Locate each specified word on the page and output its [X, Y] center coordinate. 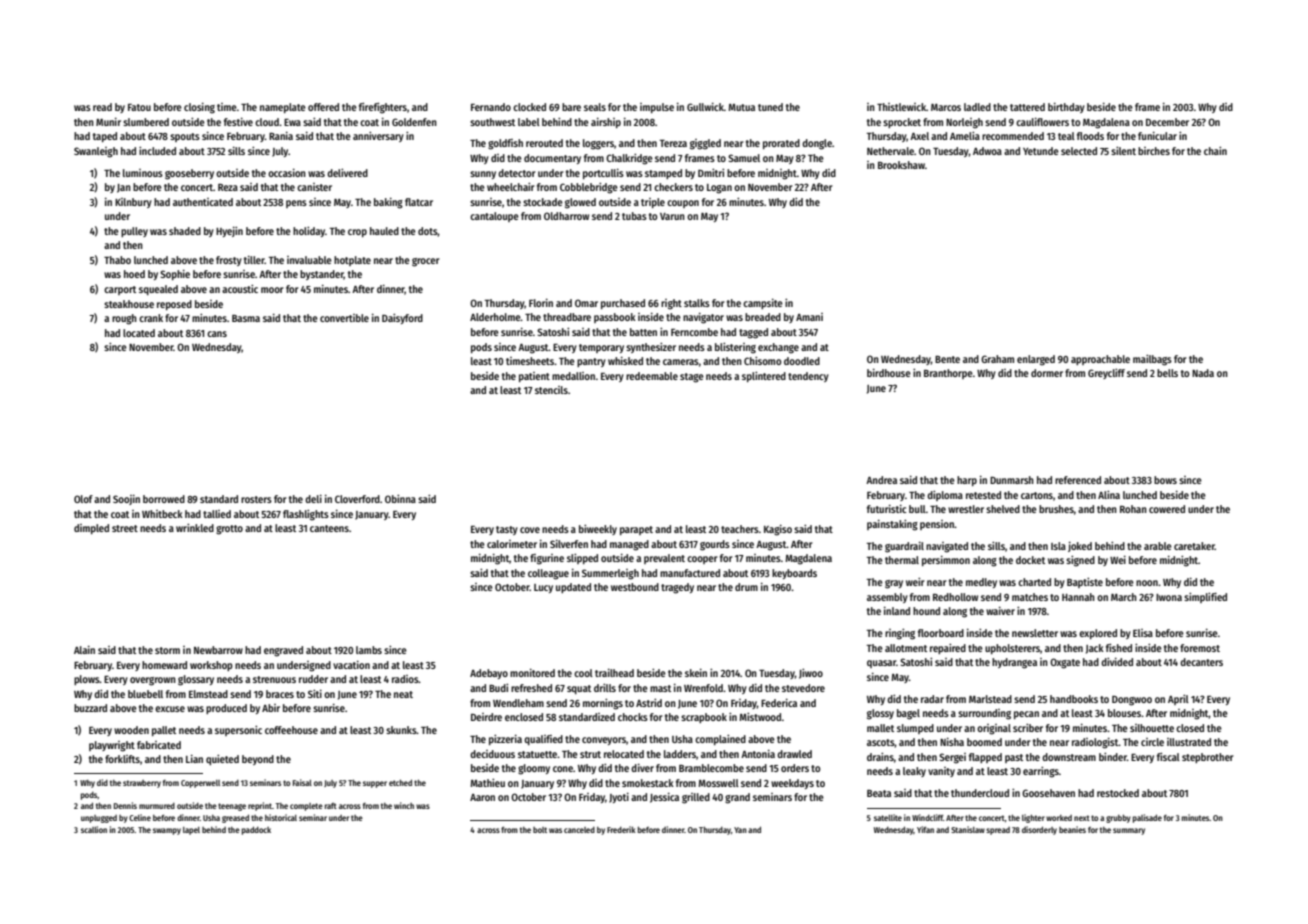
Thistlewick [901, 107]
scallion [94, 829]
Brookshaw [901, 165]
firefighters [383, 108]
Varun [672, 216]
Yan [740, 830]
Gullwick [705, 107]
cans [217, 334]
